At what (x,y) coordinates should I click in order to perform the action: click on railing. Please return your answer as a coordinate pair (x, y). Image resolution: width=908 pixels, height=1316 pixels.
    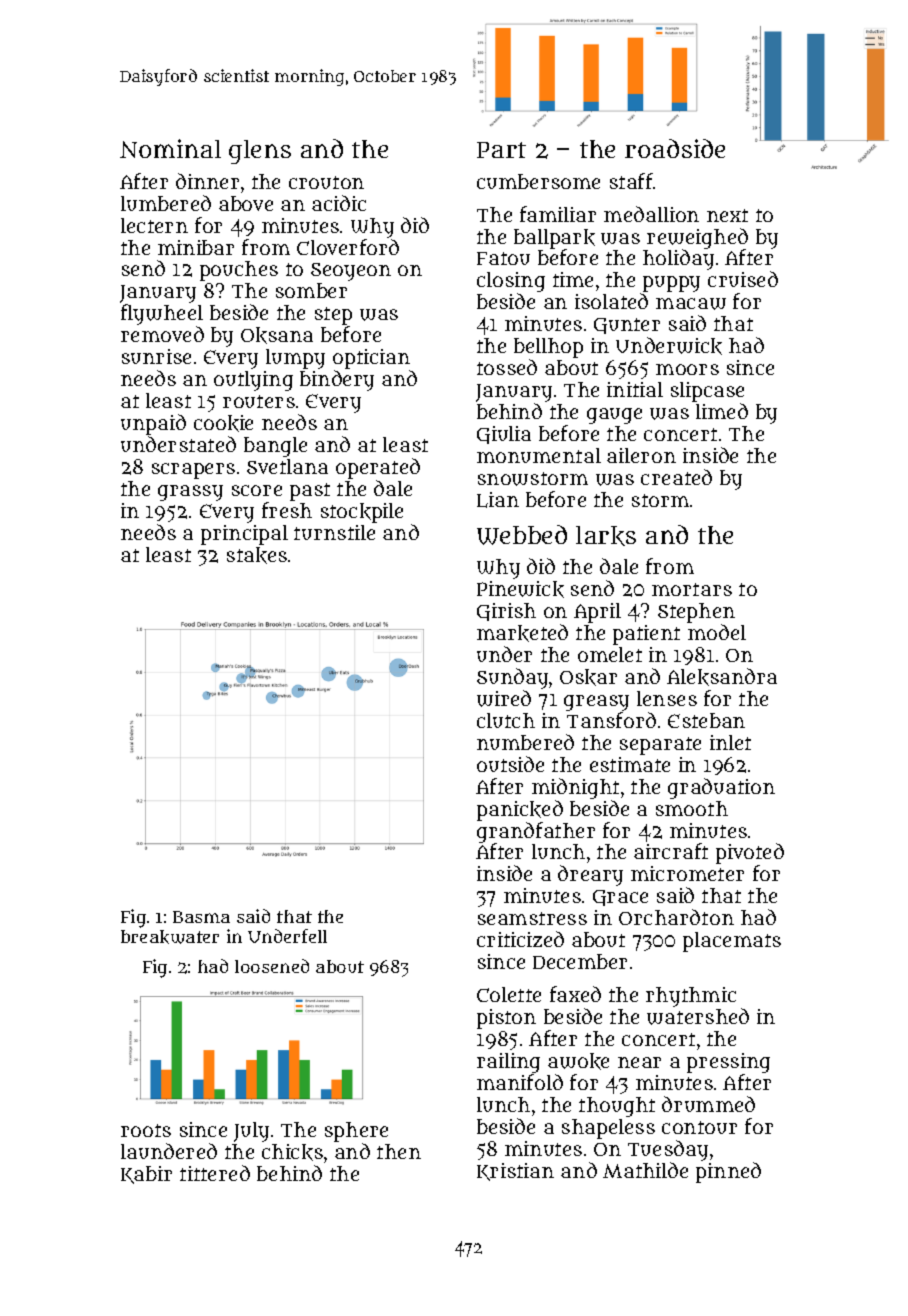
    Looking at the image, I should click on (508, 1063).
